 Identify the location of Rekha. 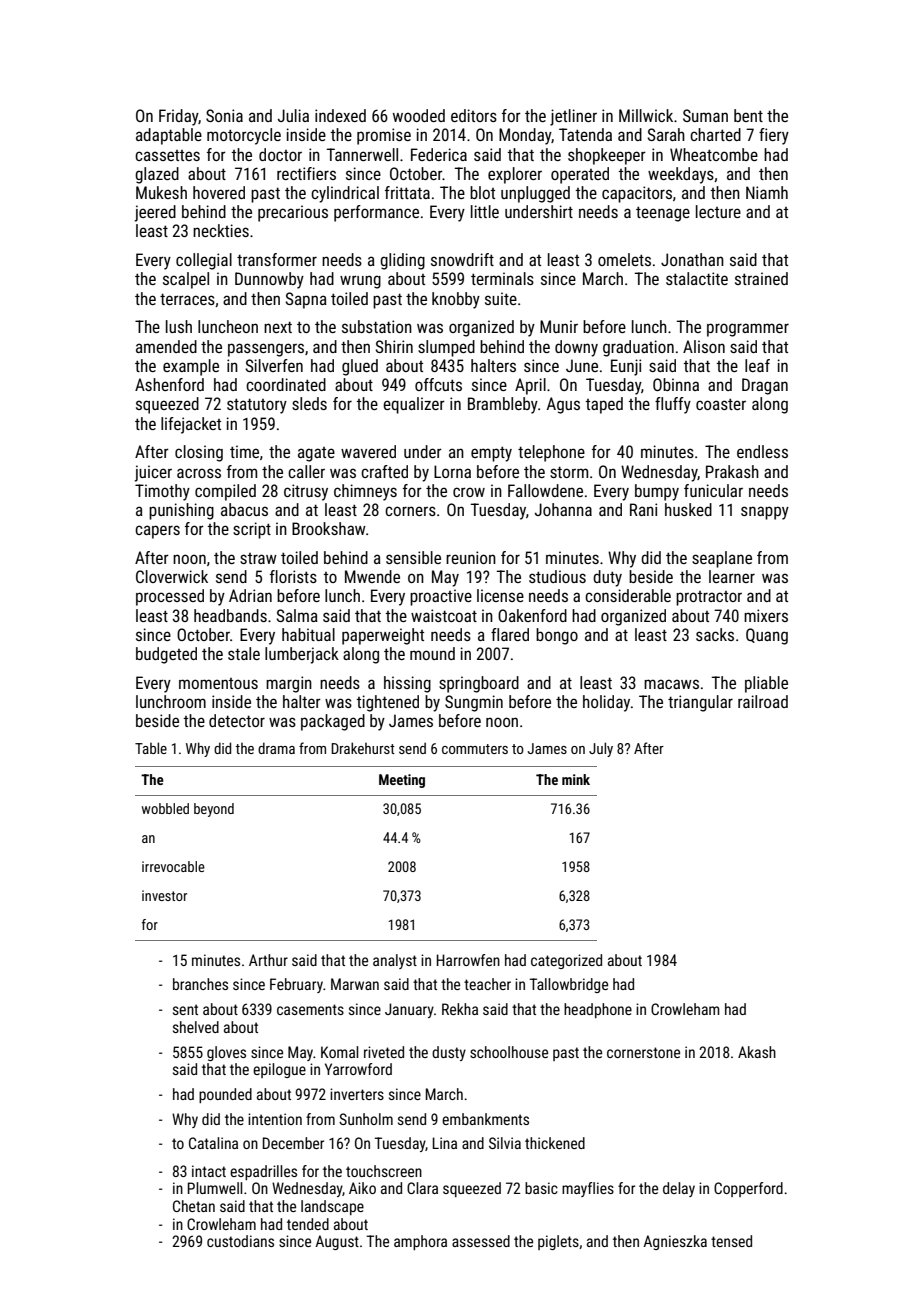
(460, 1009).
